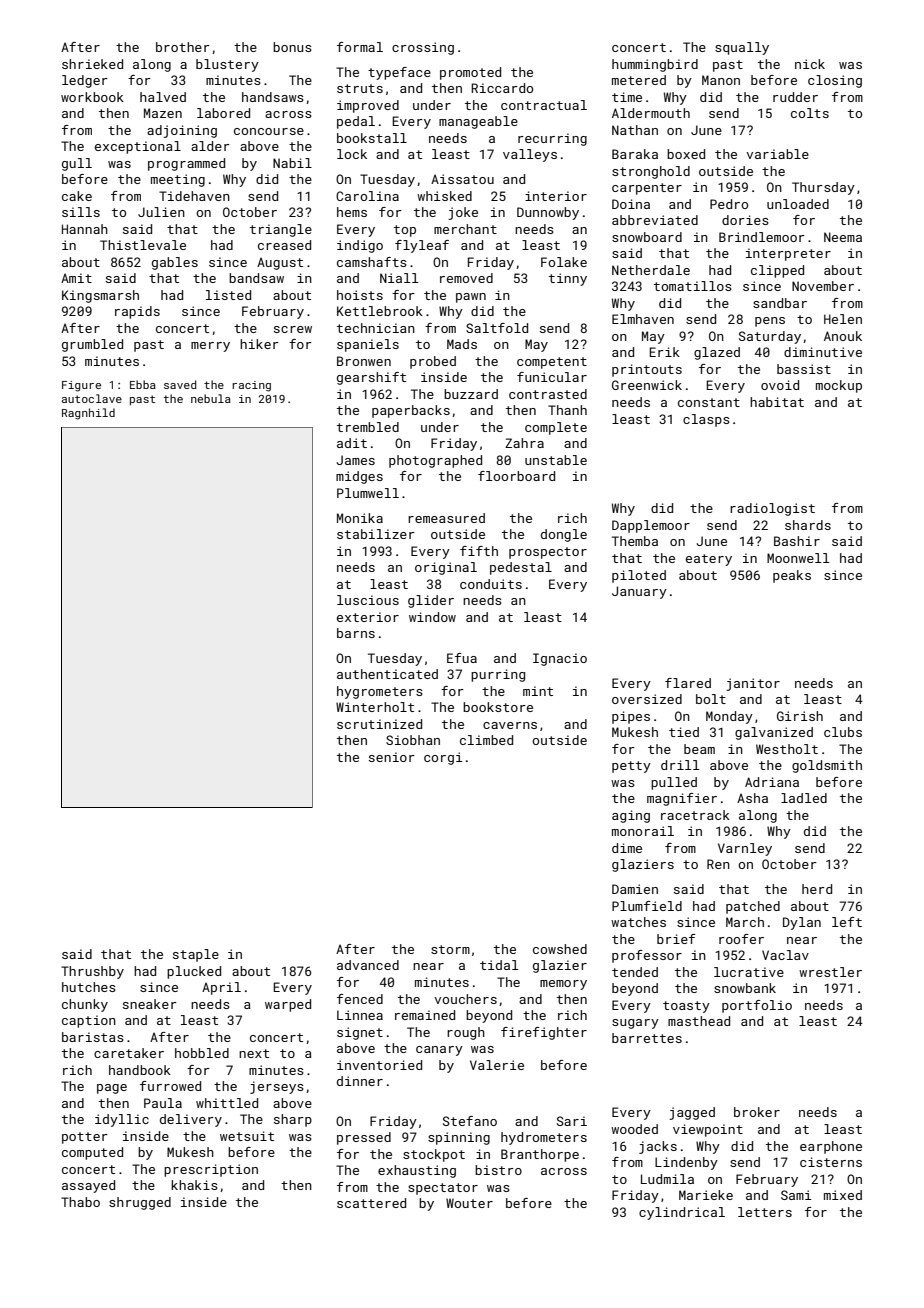  Describe the element at coordinates (364, 361) in the screenshot. I see `Bronwen` at that location.
